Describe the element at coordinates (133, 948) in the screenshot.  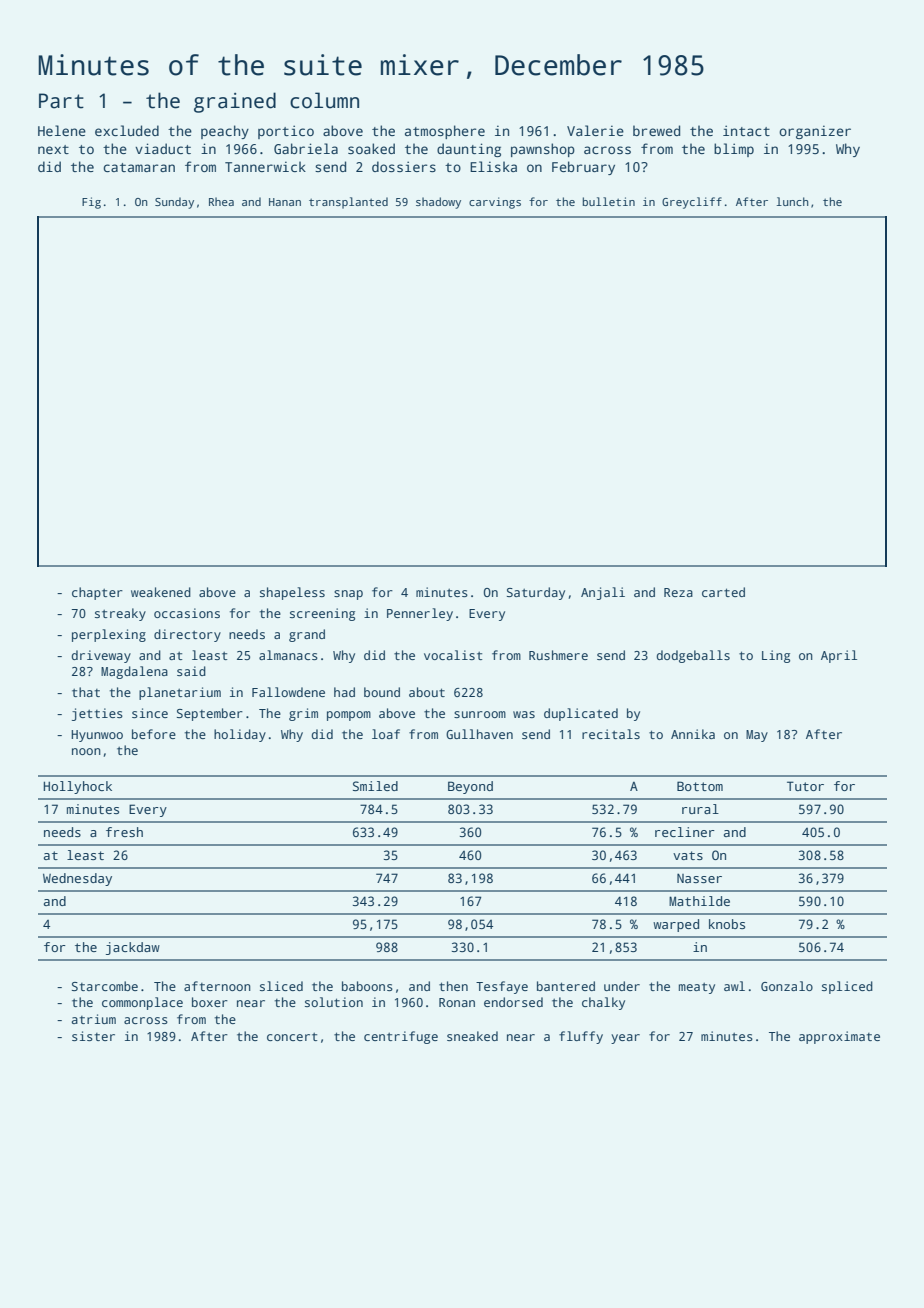
I see `jackdaw` at that location.
